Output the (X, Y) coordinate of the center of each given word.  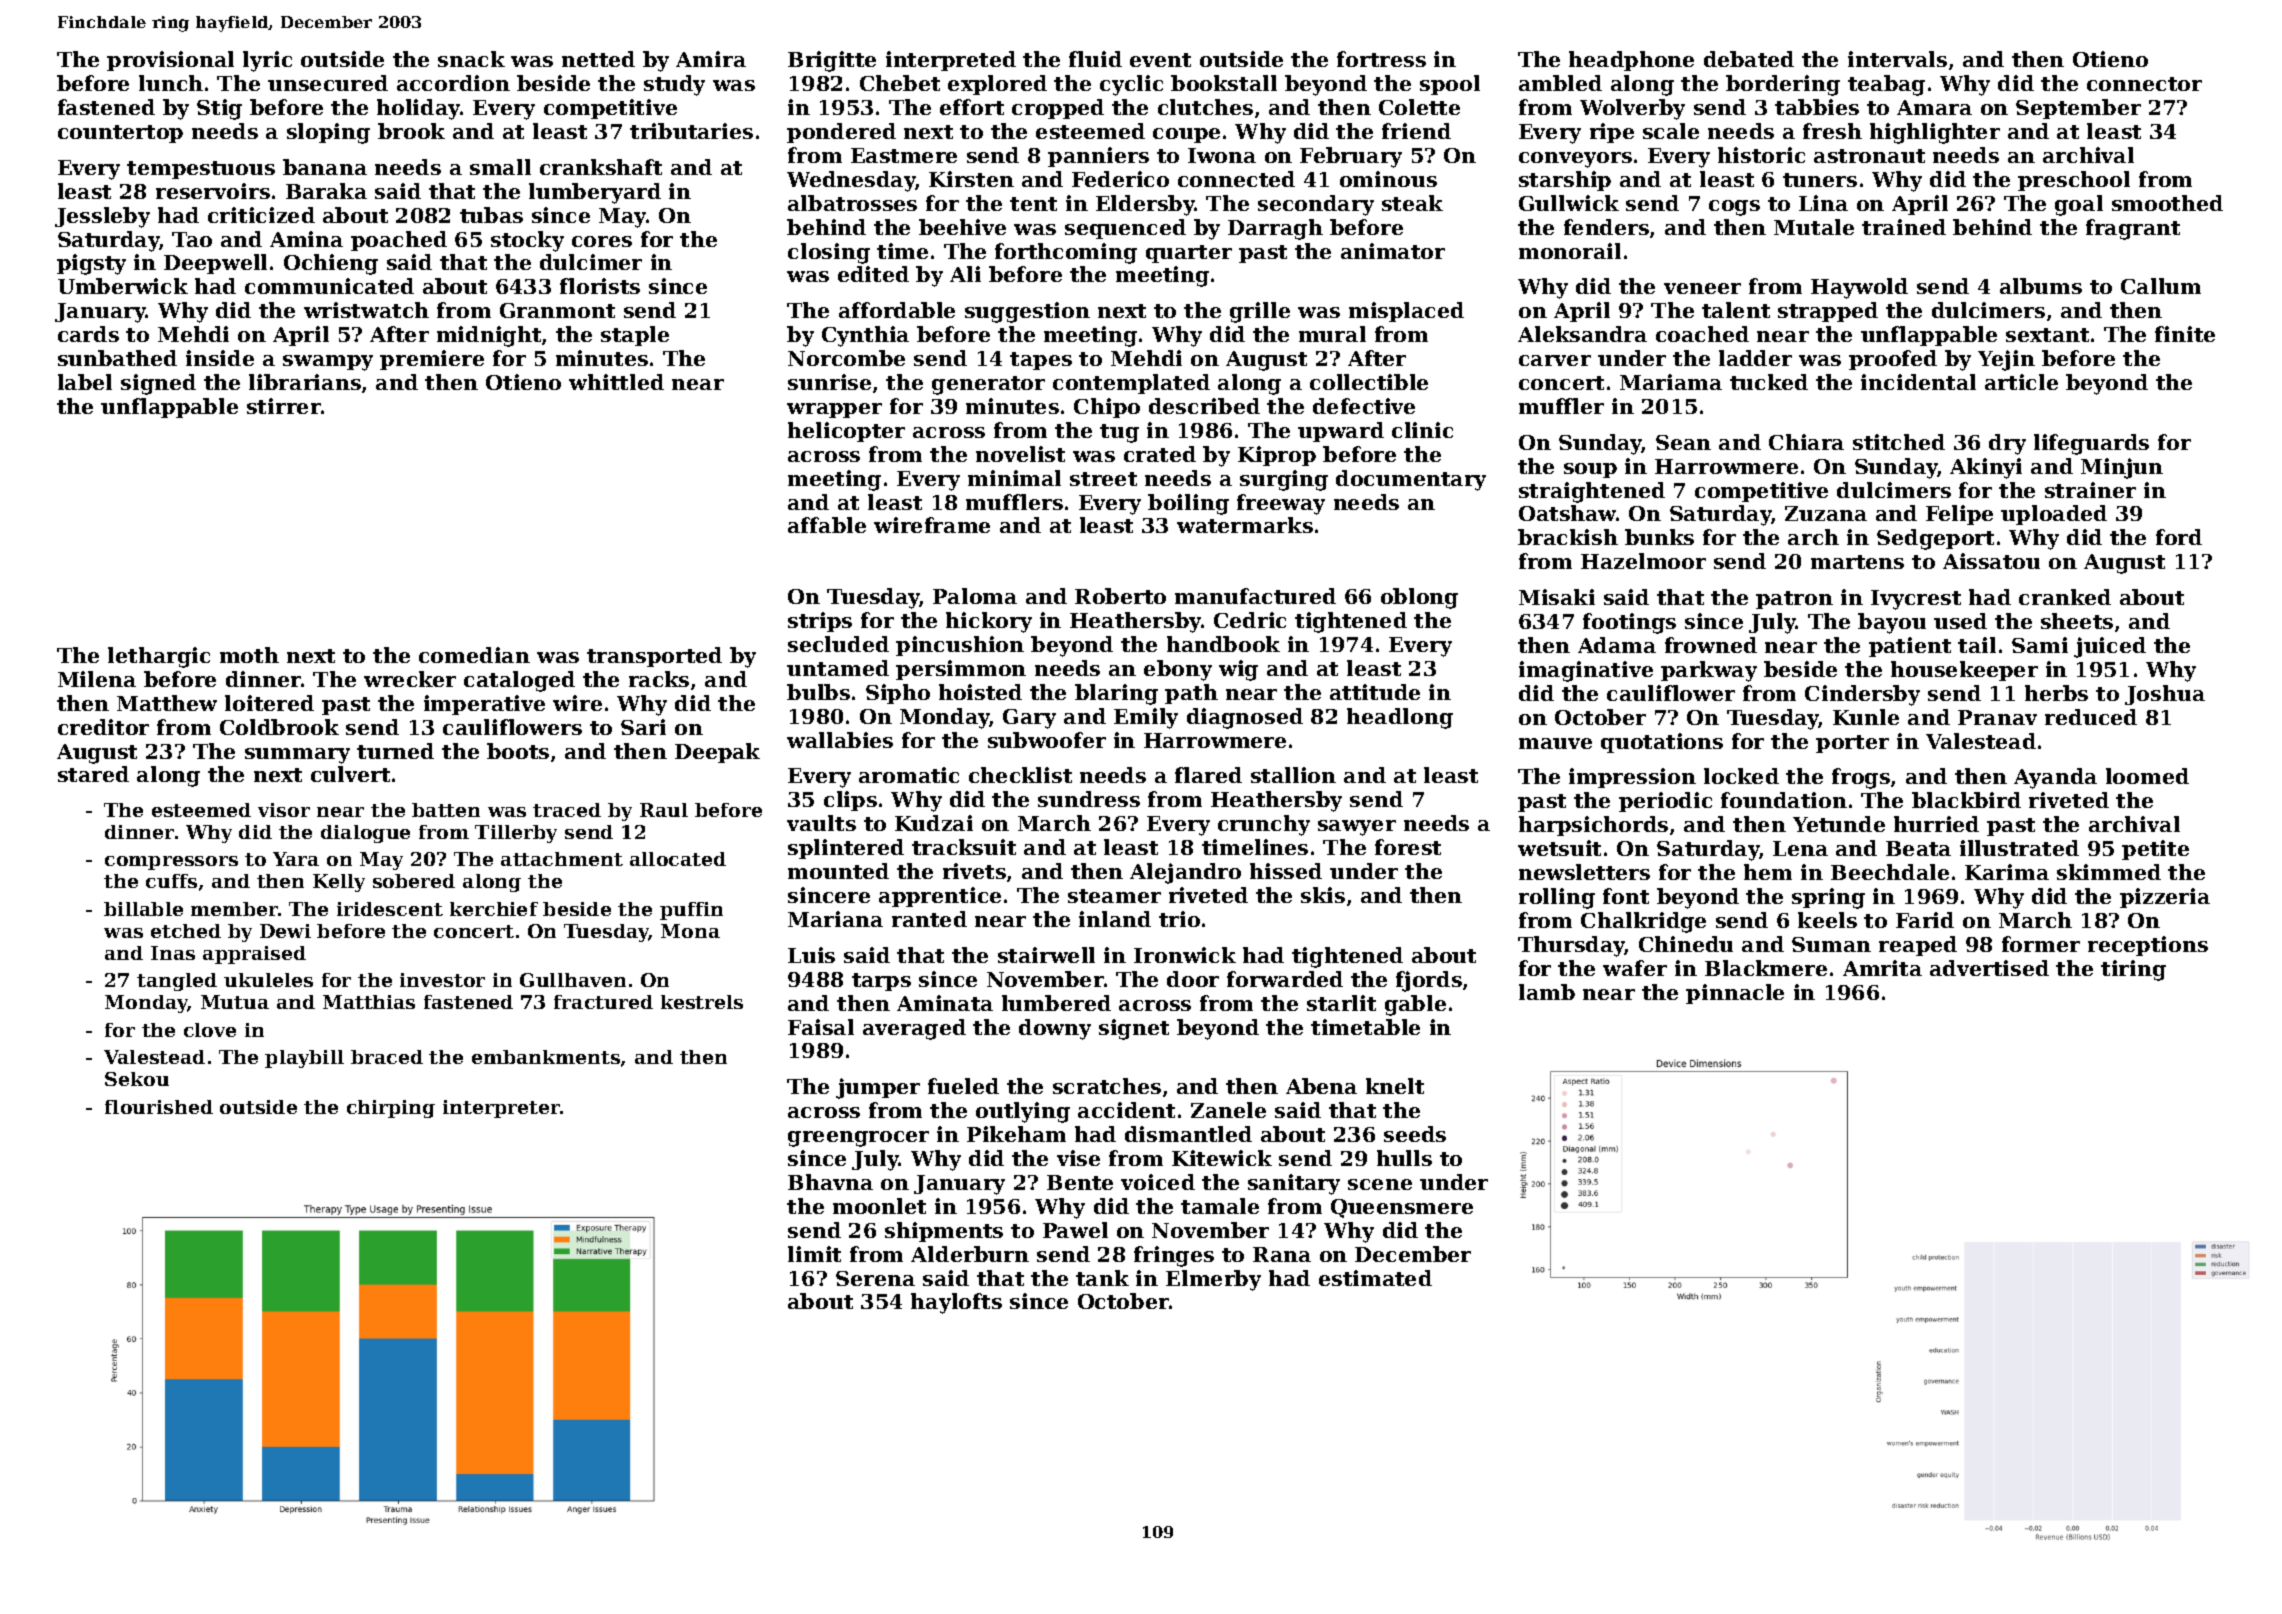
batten (446, 810)
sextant (2047, 335)
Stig (219, 109)
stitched (1899, 442)
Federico (1120, 179)
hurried (1936, 824)
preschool (2074, 181)
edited (873, 274)
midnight (489, 336)
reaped (1918, 946)
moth (249, 655)
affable (827, 525)
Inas (173, 953)
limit (814, 1254)
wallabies (840, 740)
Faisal (821, 1027)
